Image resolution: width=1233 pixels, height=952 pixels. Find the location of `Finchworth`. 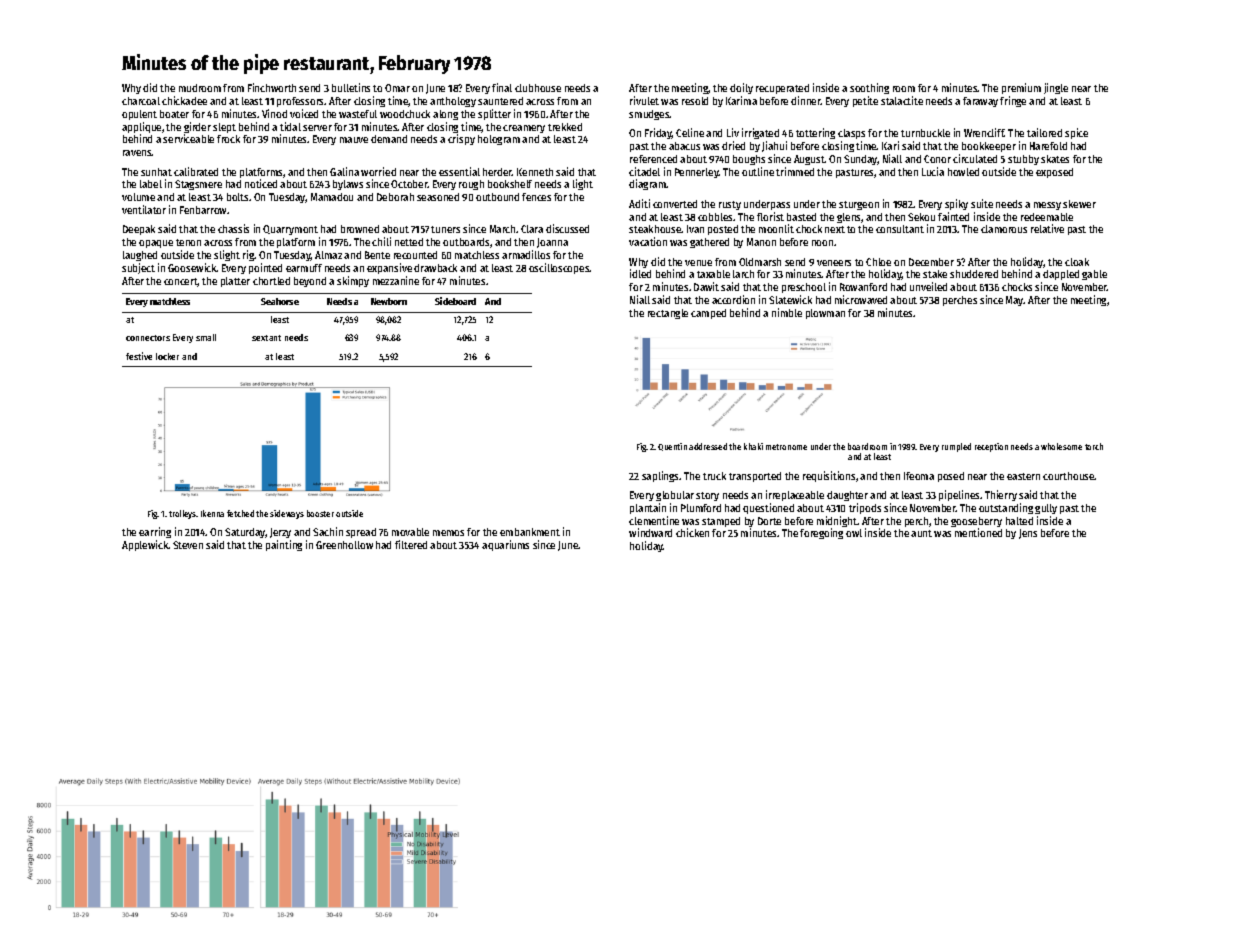

Finchworth is located at coordinates (272, 87).
